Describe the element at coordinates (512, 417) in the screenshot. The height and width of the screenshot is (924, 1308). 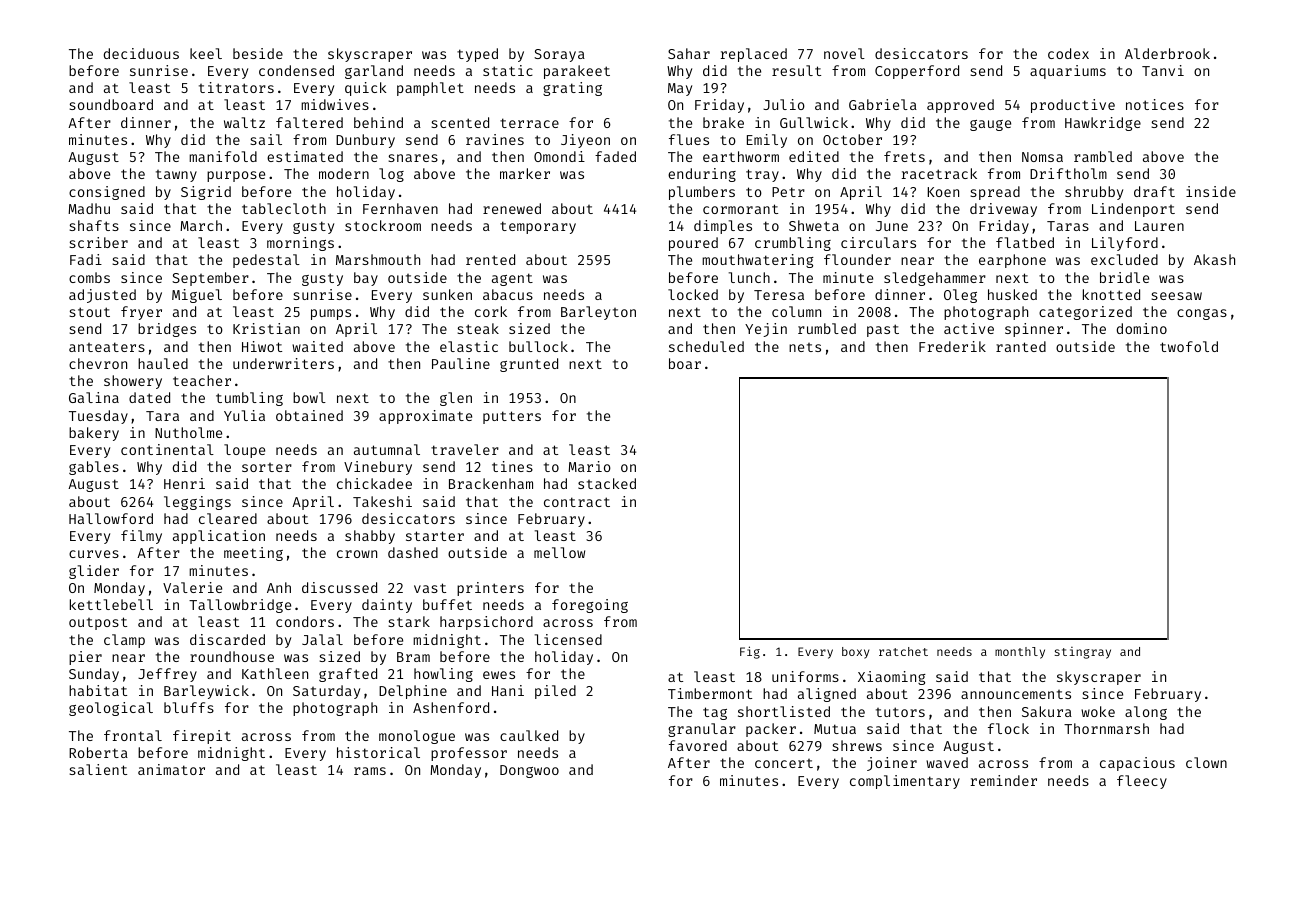
I see `putters` at that location.
